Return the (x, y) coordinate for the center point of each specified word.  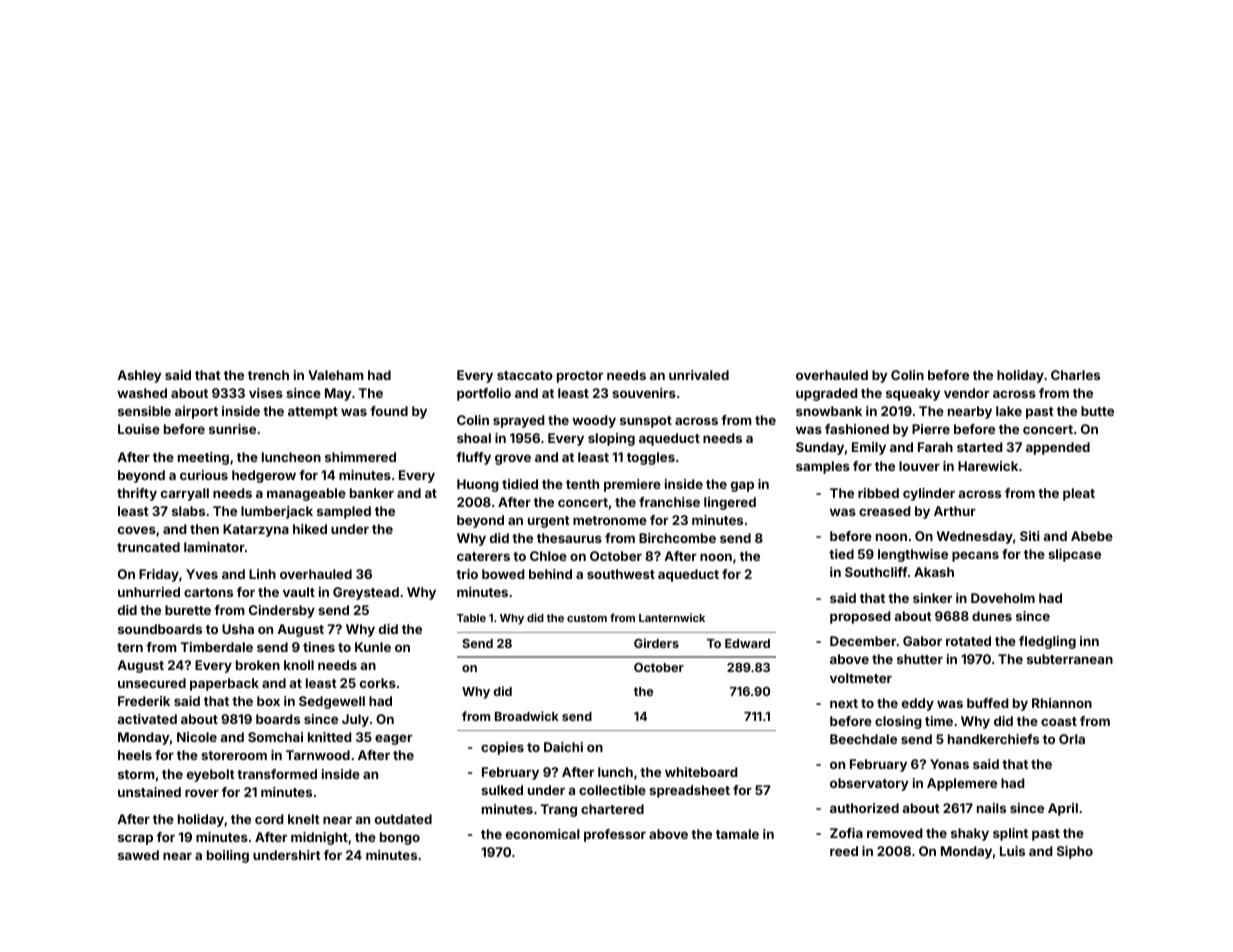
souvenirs (644, 393)
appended (1058, 448)
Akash (934, 572)
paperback (224, 684)
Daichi (563, 747)
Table (471, 618)
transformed (277, 774)
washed (142, 393)
